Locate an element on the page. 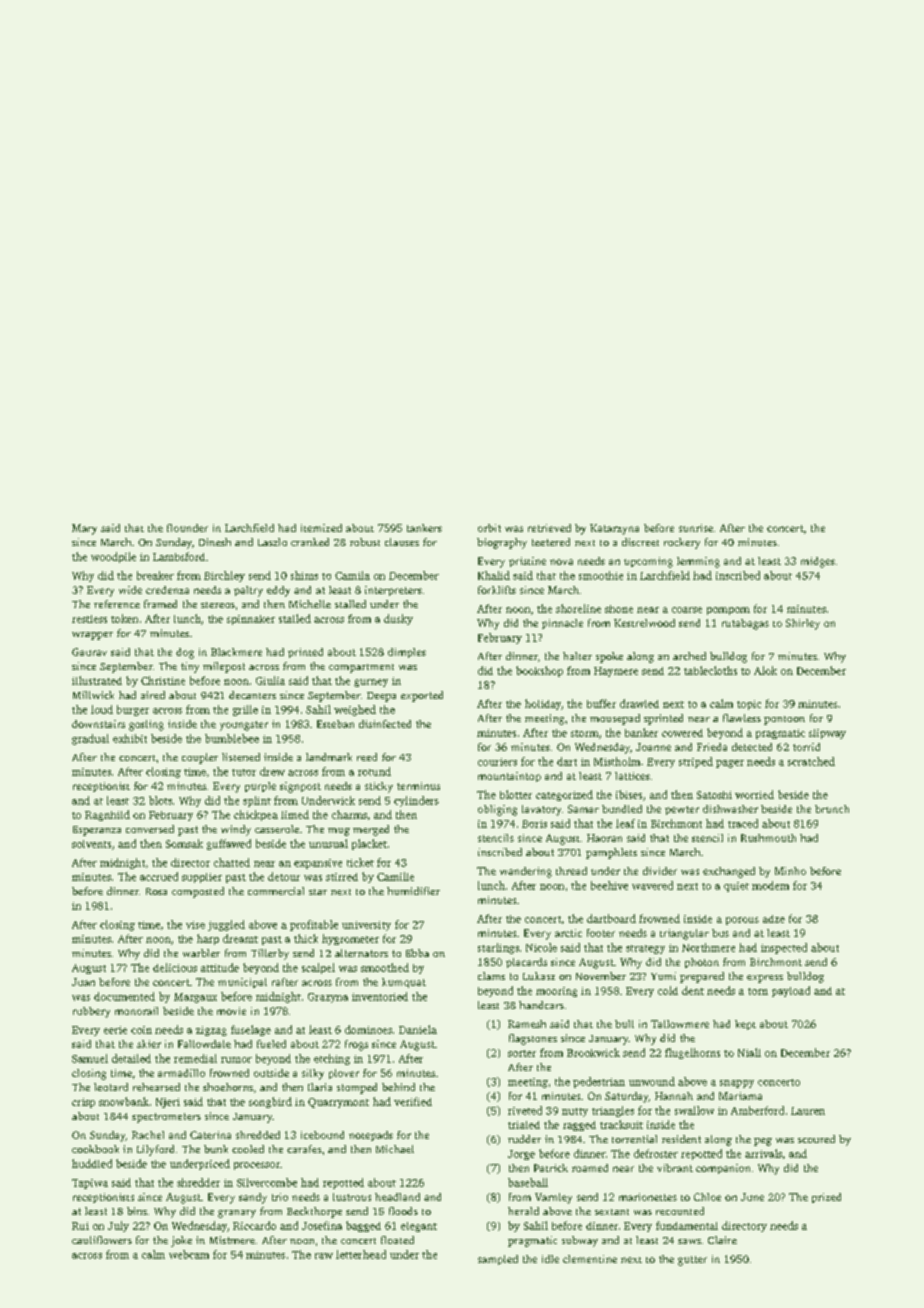  placket is located at coordinates (369, 844).
